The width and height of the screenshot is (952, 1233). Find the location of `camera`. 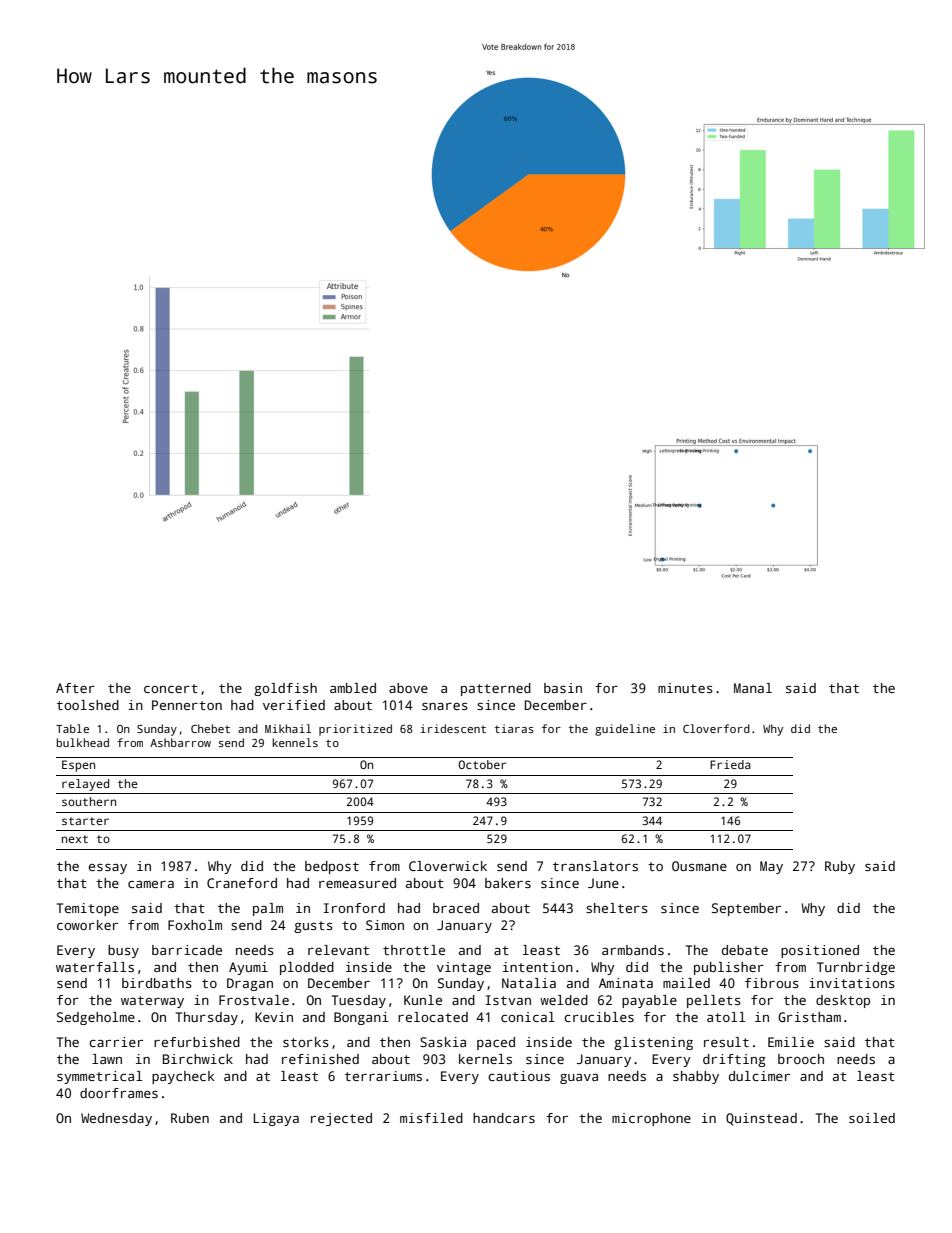

camera is located at coordinates (151, 884).
